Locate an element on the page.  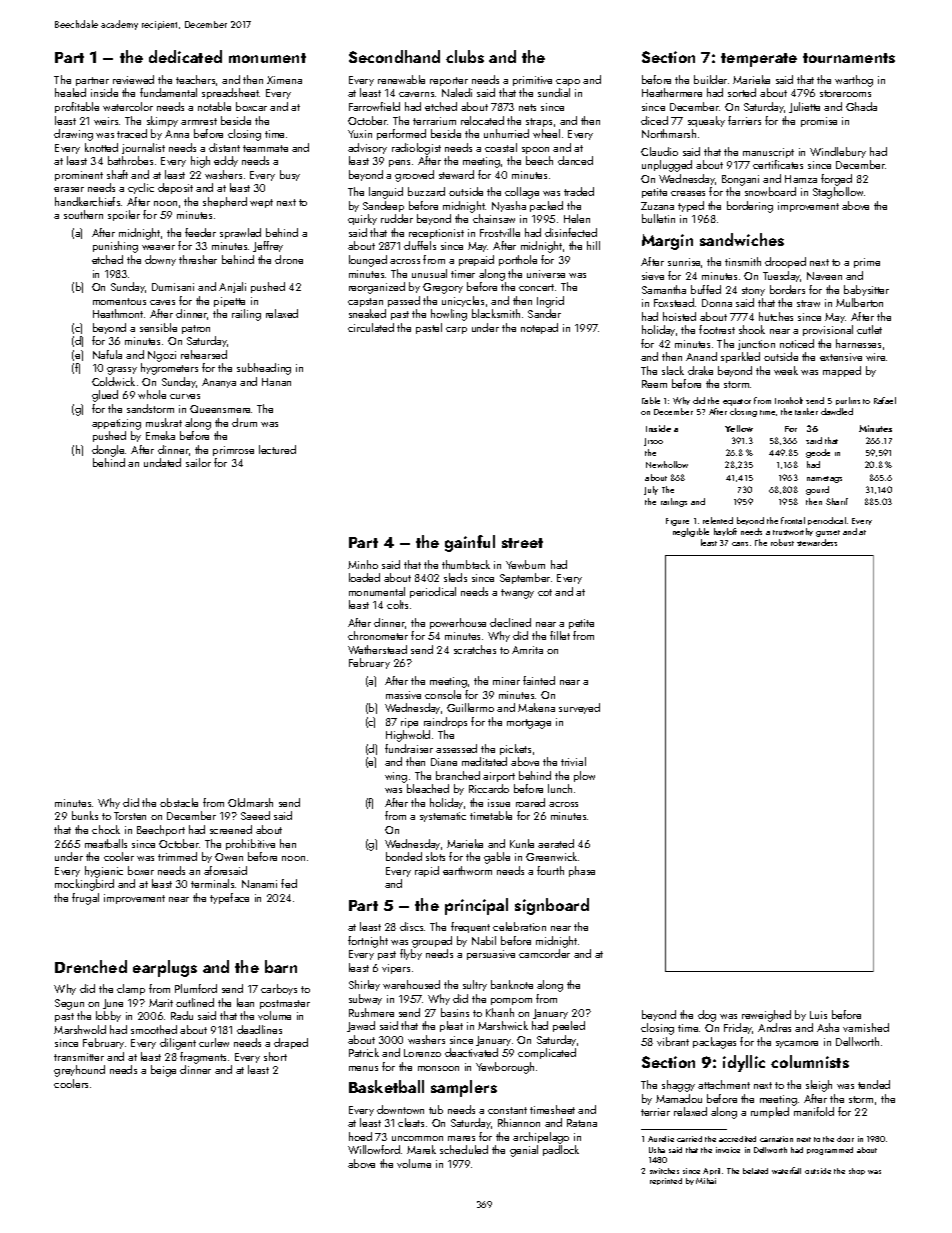
greyhound is located at coordinates (79, 1071).
